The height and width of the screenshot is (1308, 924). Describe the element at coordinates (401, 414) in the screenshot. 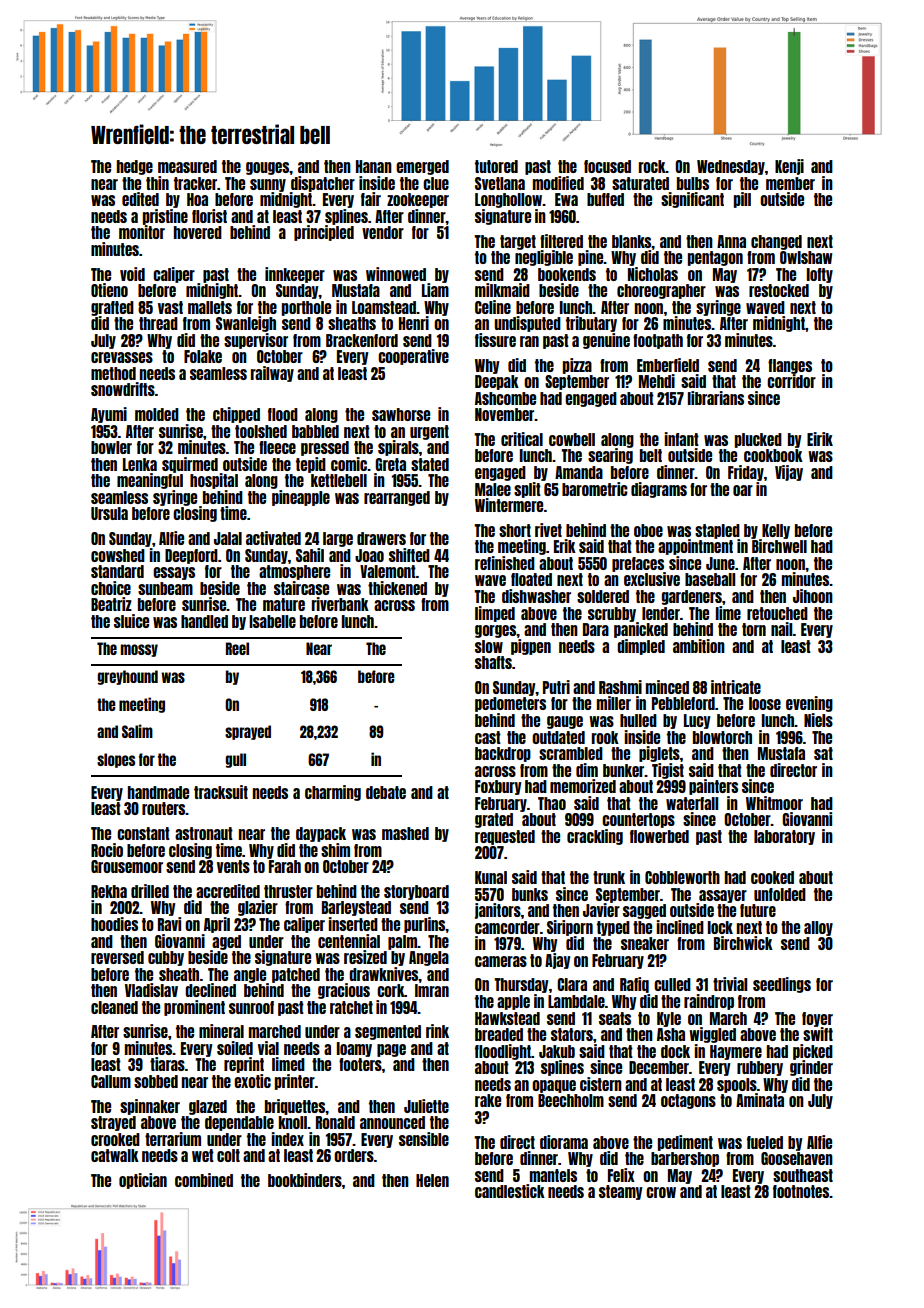

I see `sawhorse` at that location.
